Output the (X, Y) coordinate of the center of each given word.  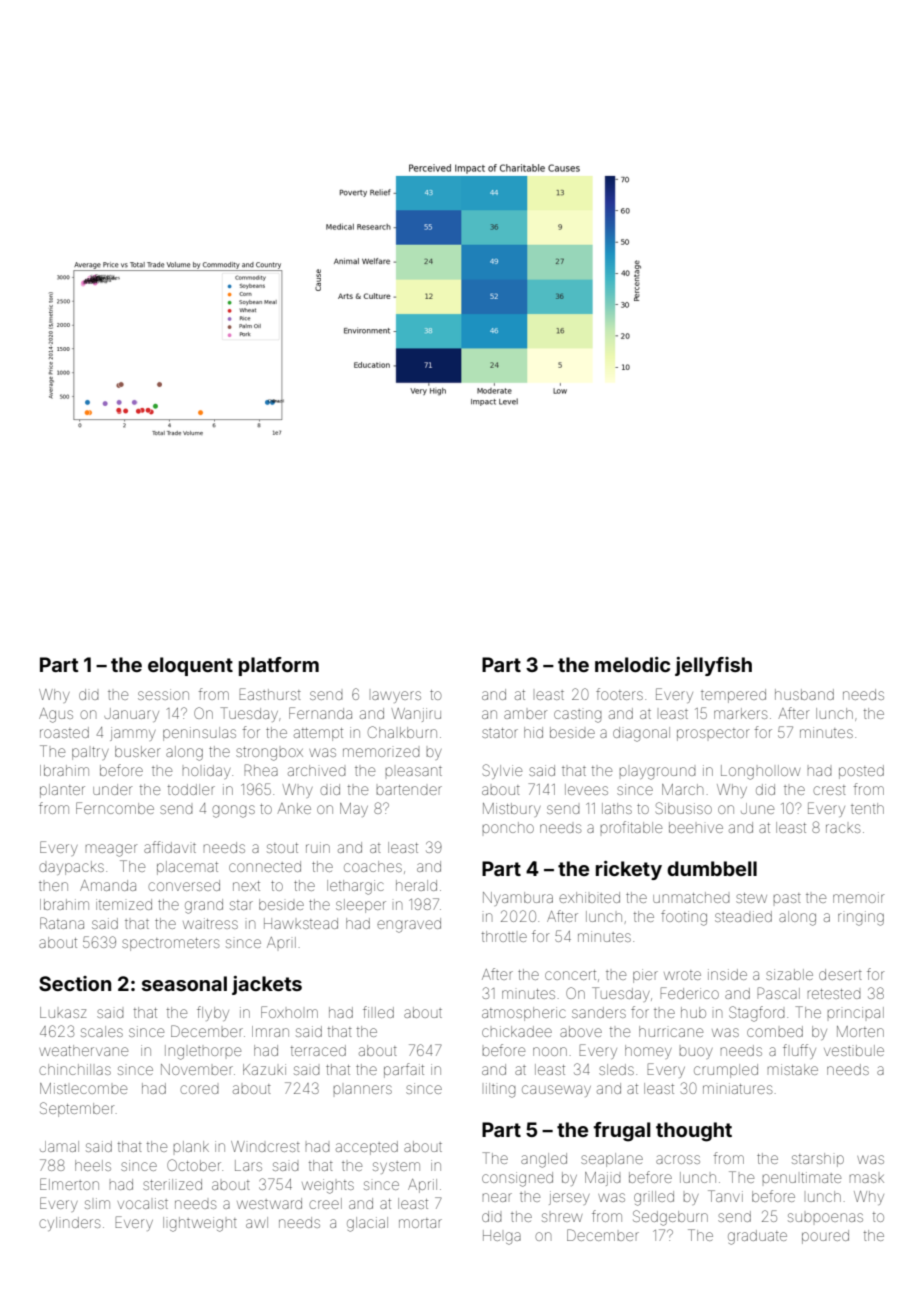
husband (804, 694)
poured (825, 1237)
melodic (632, 664)
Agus (56, 715)
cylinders (69, 1224)
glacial (367, 1224)
